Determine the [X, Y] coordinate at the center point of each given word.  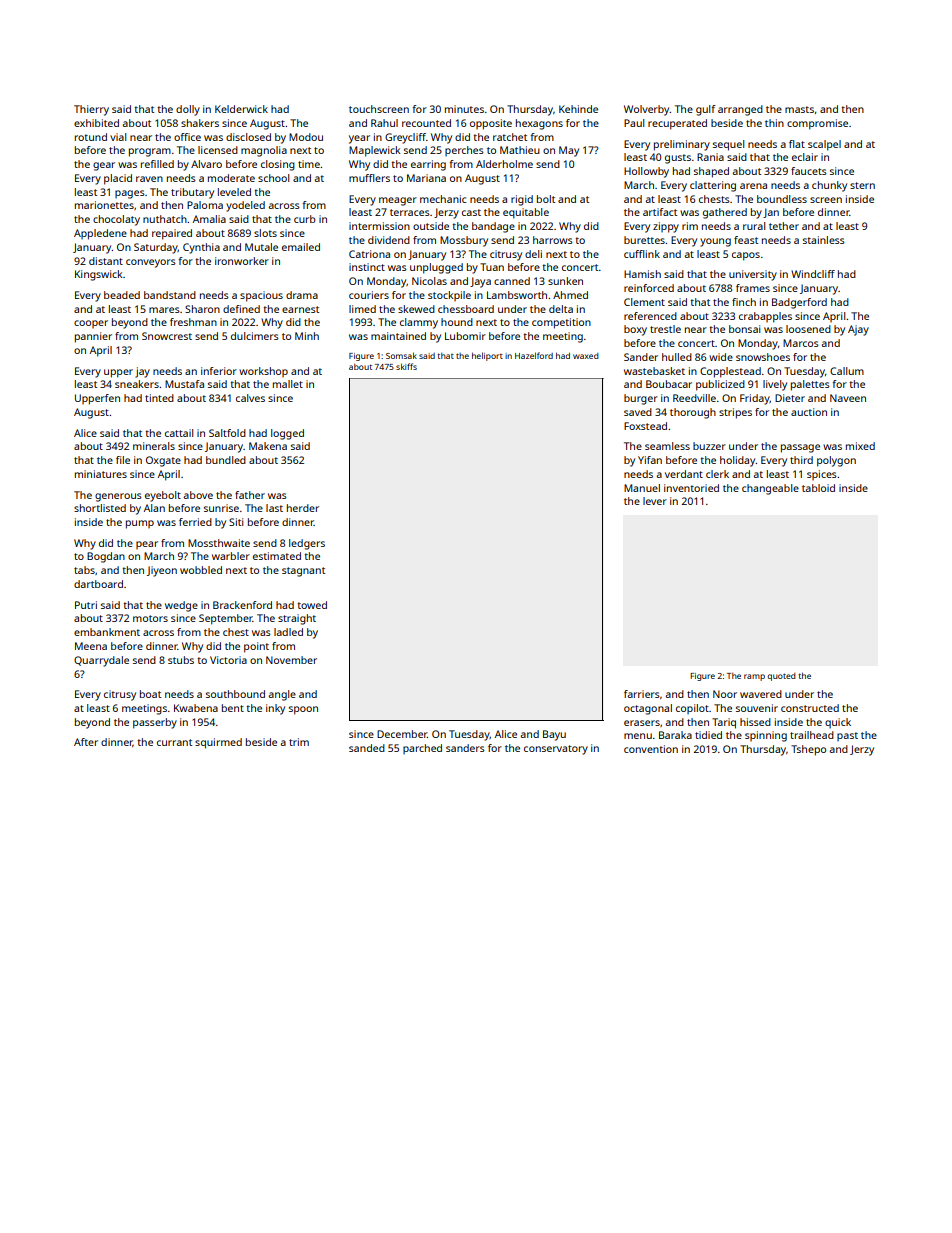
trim [299, 742]
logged [287, 434]
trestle [665, 329]
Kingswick [99, 275]
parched [422, 749]
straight [297, 619]
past [847, 736]
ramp [754, 677]
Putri [86, 605]
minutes [464, 109]
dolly [188, 110]
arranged [740, 110]
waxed [586, 356]
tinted [159, 398]
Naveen [848, 398]
